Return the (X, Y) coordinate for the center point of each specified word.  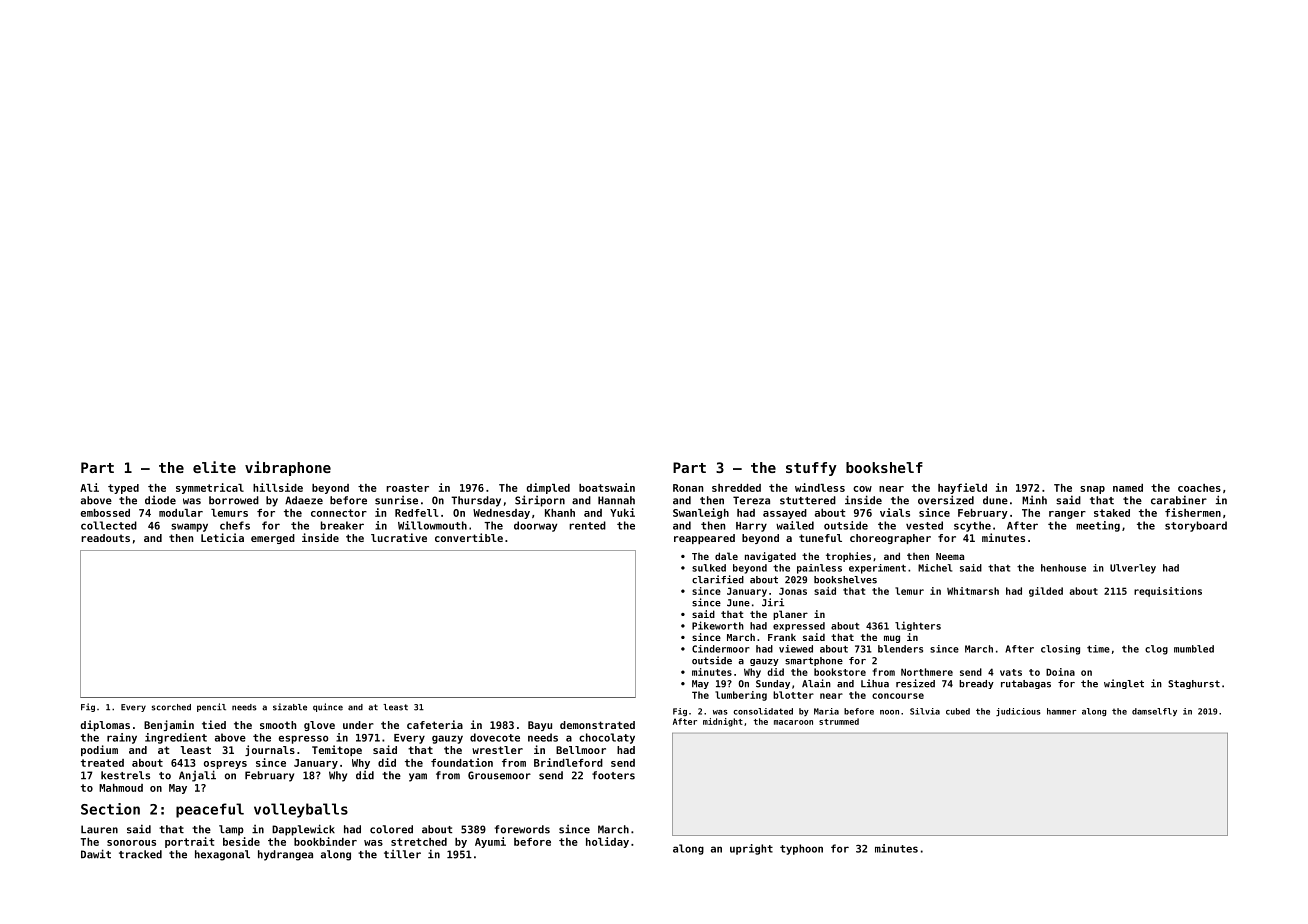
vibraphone (288, 468)
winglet (1124, 684)
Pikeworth (718, 625)
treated (102, 763)
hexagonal (222, 855)
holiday (607, 842)
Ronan (688, 488)
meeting (1098, 526)
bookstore (840, 672)
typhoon (801, 849)
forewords (522, 829)
